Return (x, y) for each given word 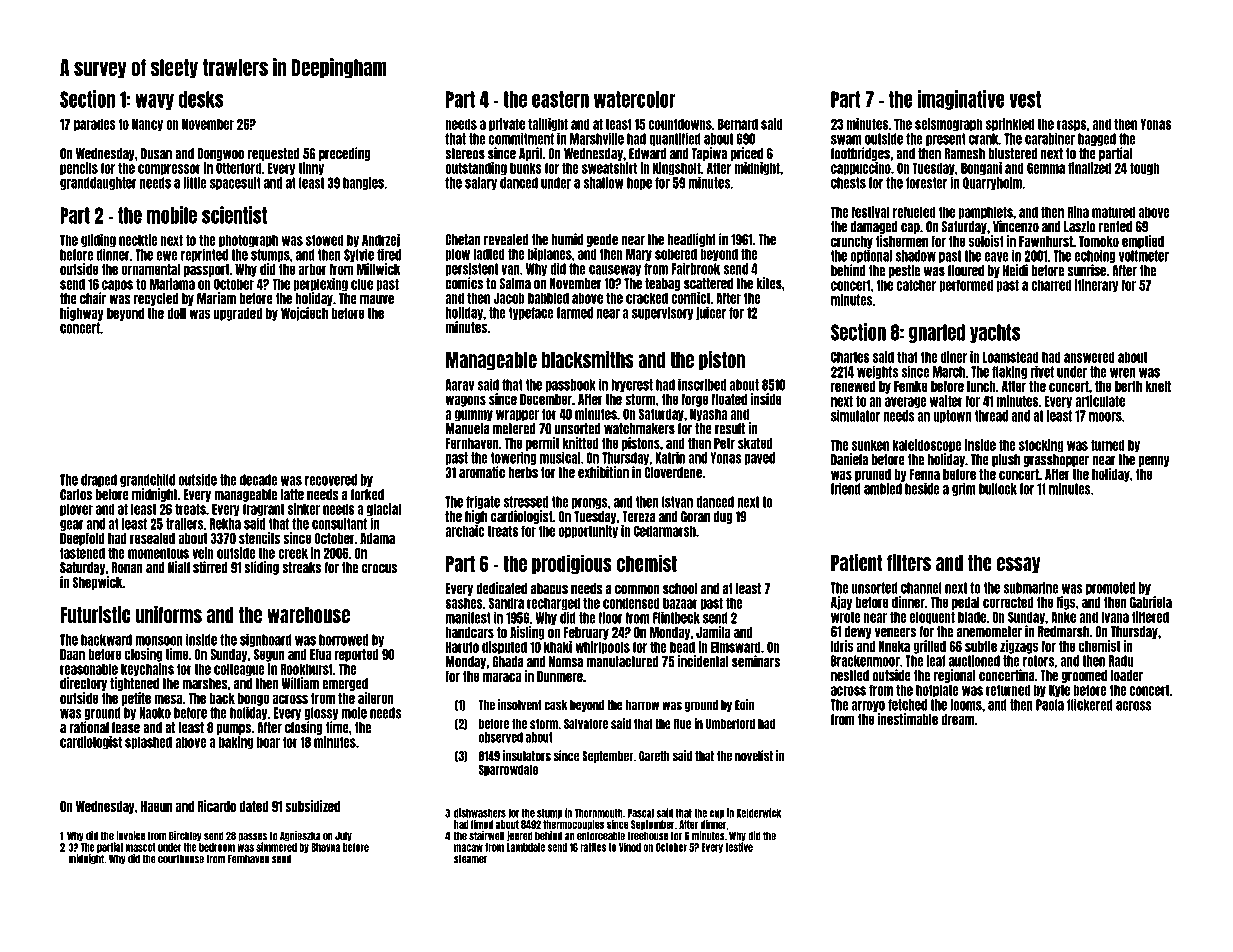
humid (567, 239)
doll (176, 313)
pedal (966, 603)
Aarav (459, 385)
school (680, 589)
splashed (148, 743)
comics (464, 283)
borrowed (343, 640)
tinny (311, 169)
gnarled (937, 333)
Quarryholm (992, 183)
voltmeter (1144, 256)
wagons (465, 401)
